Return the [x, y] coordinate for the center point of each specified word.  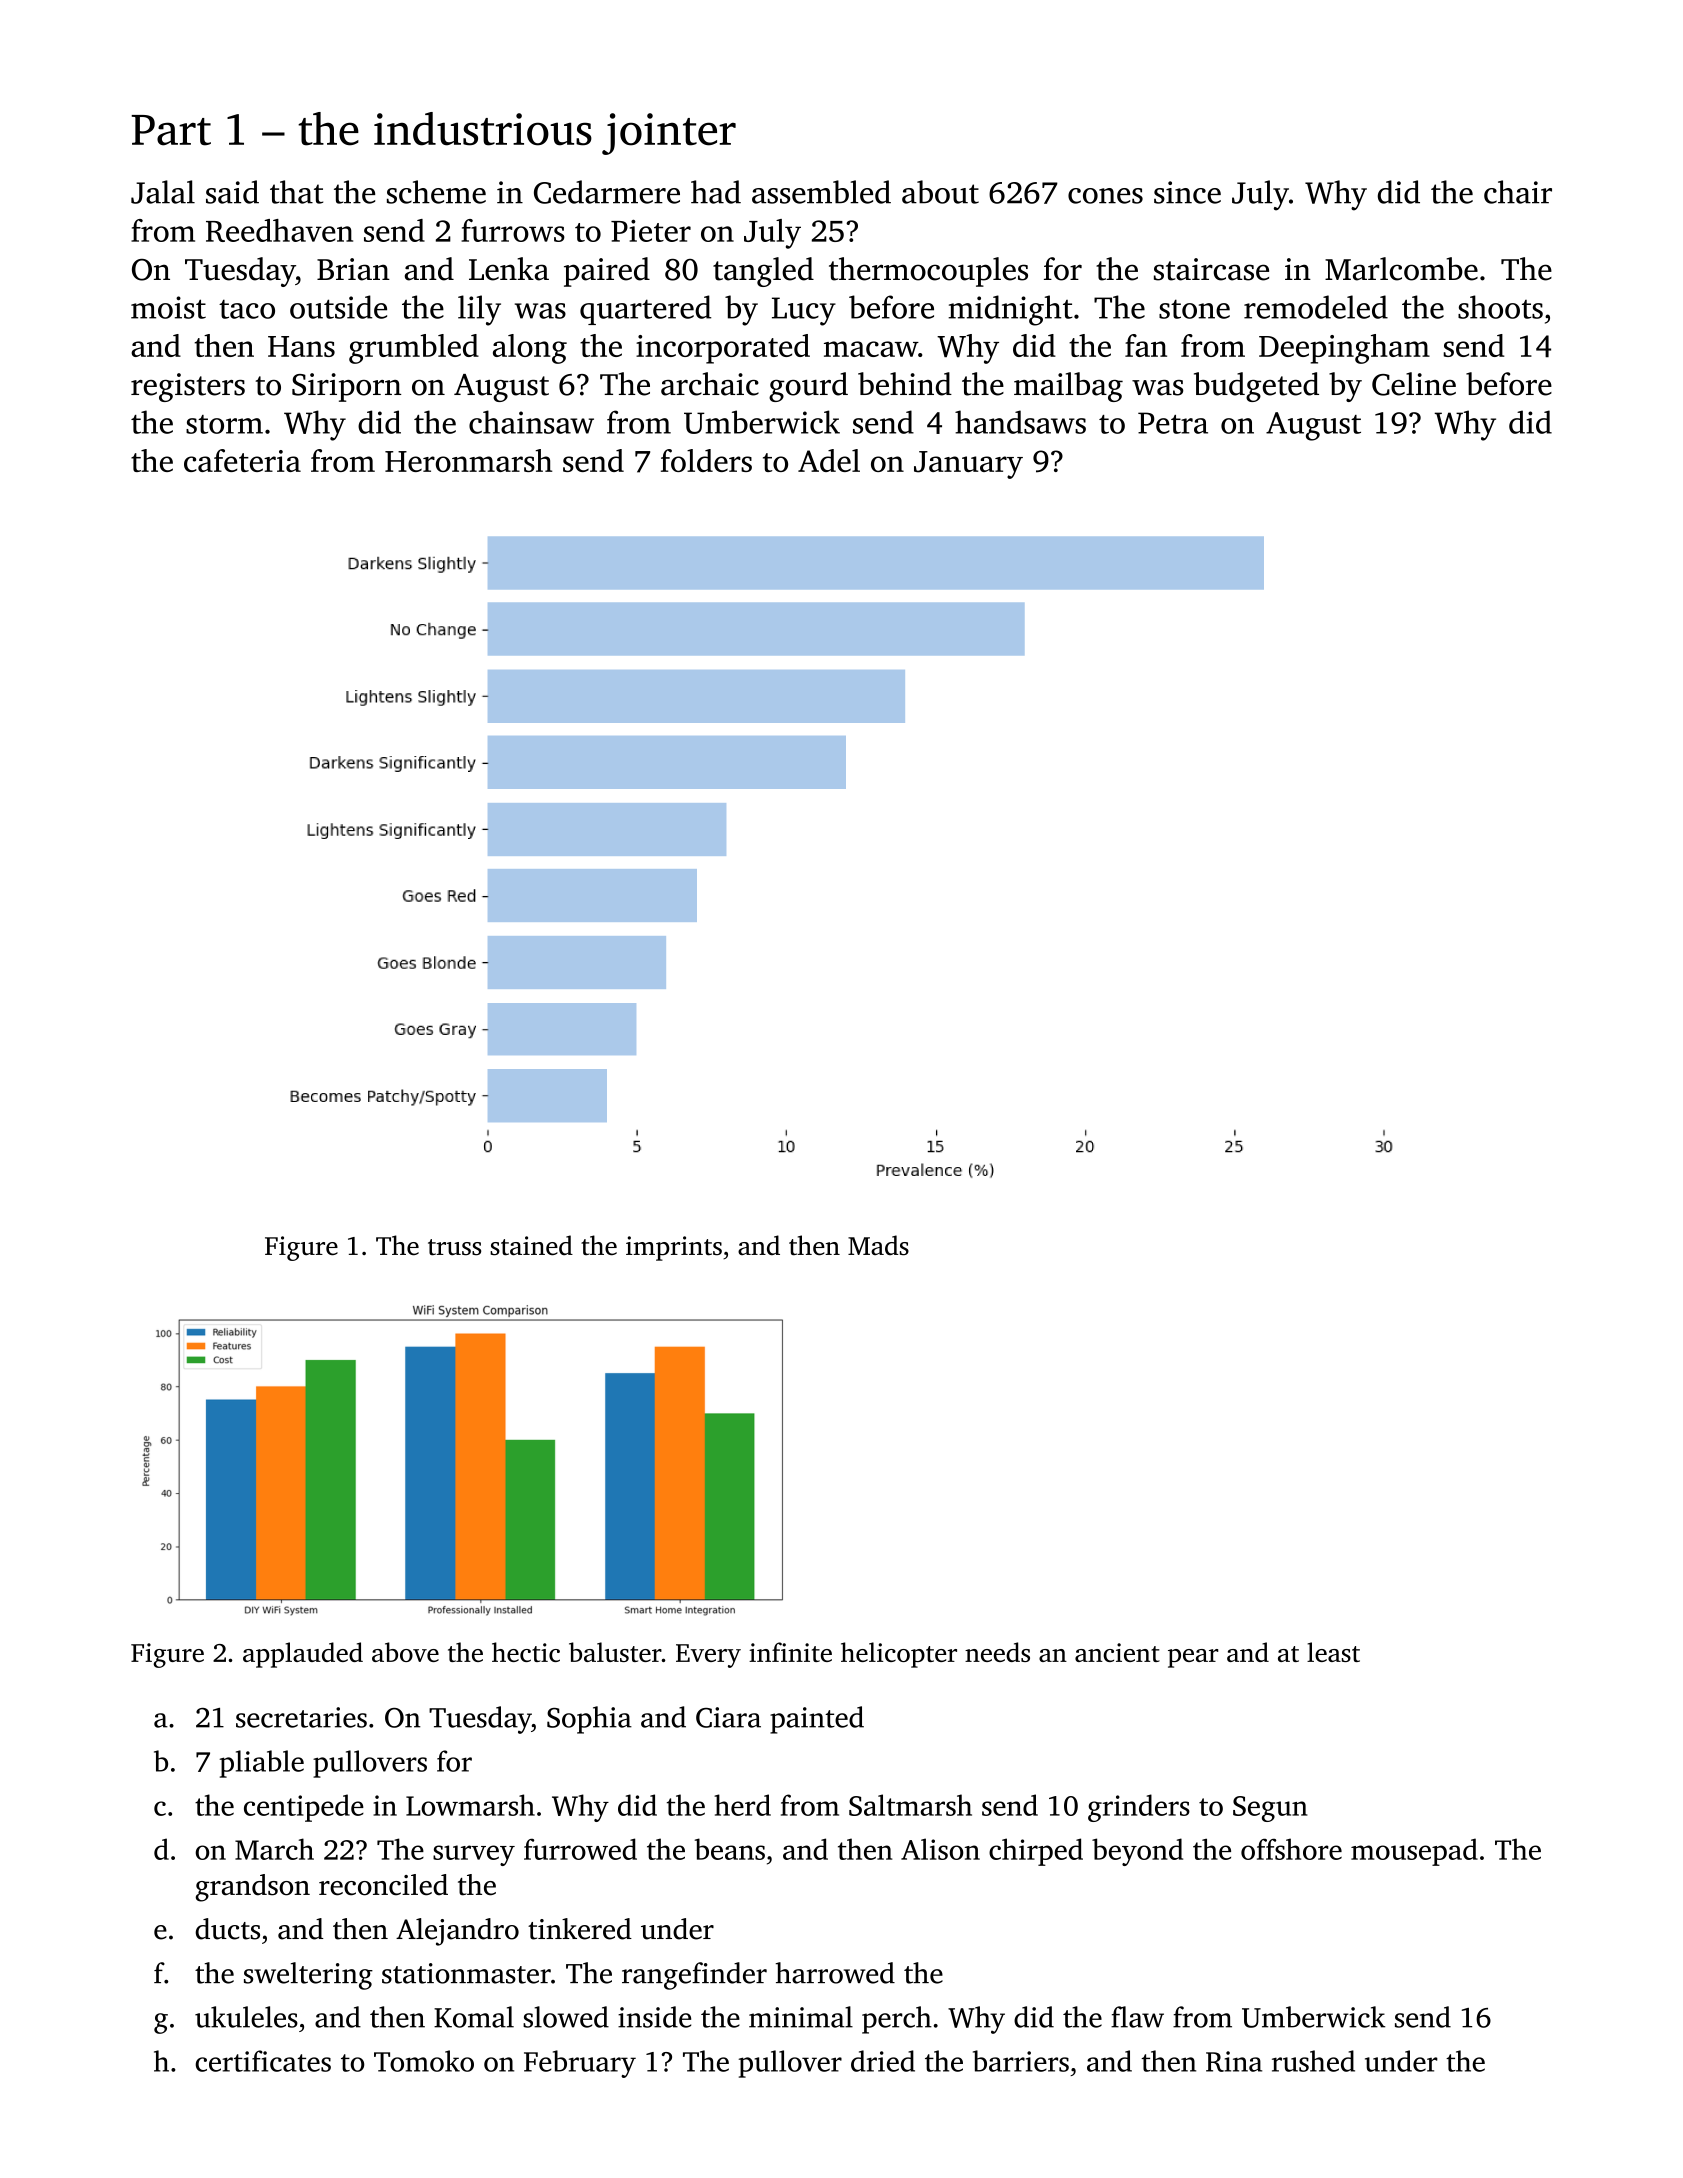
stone [1194, 309]
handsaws [1020, 422]
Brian [353, 269]
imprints [674, 1248]
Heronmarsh [468, 460]
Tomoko [424, 2061]
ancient [1117, 1652]
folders [706, 460]
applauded [303, 1655]
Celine [1414, 384]
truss [454, 1247]
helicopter [899, 1655]
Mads [878, 1245]
